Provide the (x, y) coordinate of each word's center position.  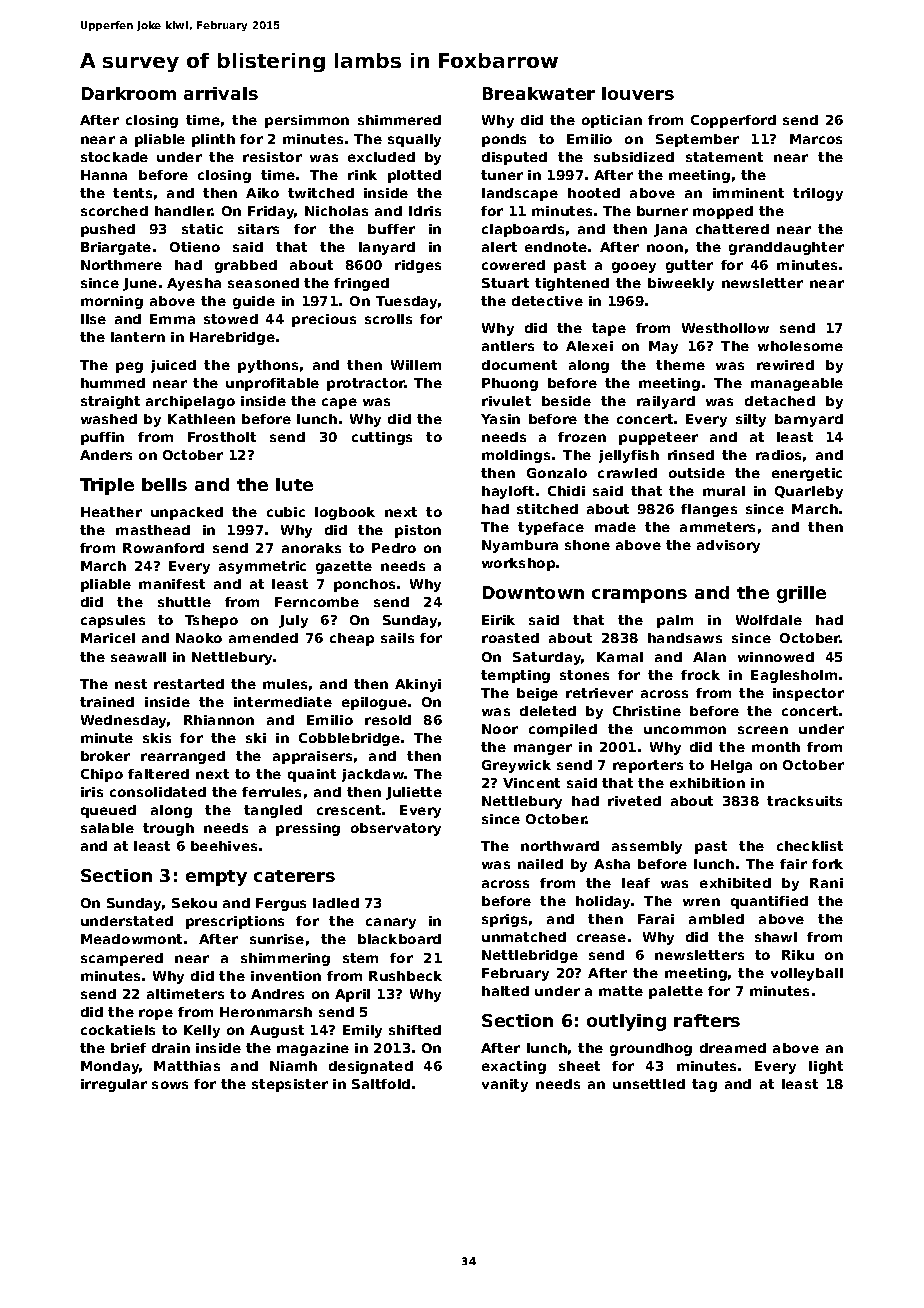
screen (763, 730)
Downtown (533, 592)
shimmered (399, 120)
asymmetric (262, 567)
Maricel (108, 638)
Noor (500, 729)
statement (724, 157)
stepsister (290, 1085)
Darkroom (129, 93)
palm (675, 621)
